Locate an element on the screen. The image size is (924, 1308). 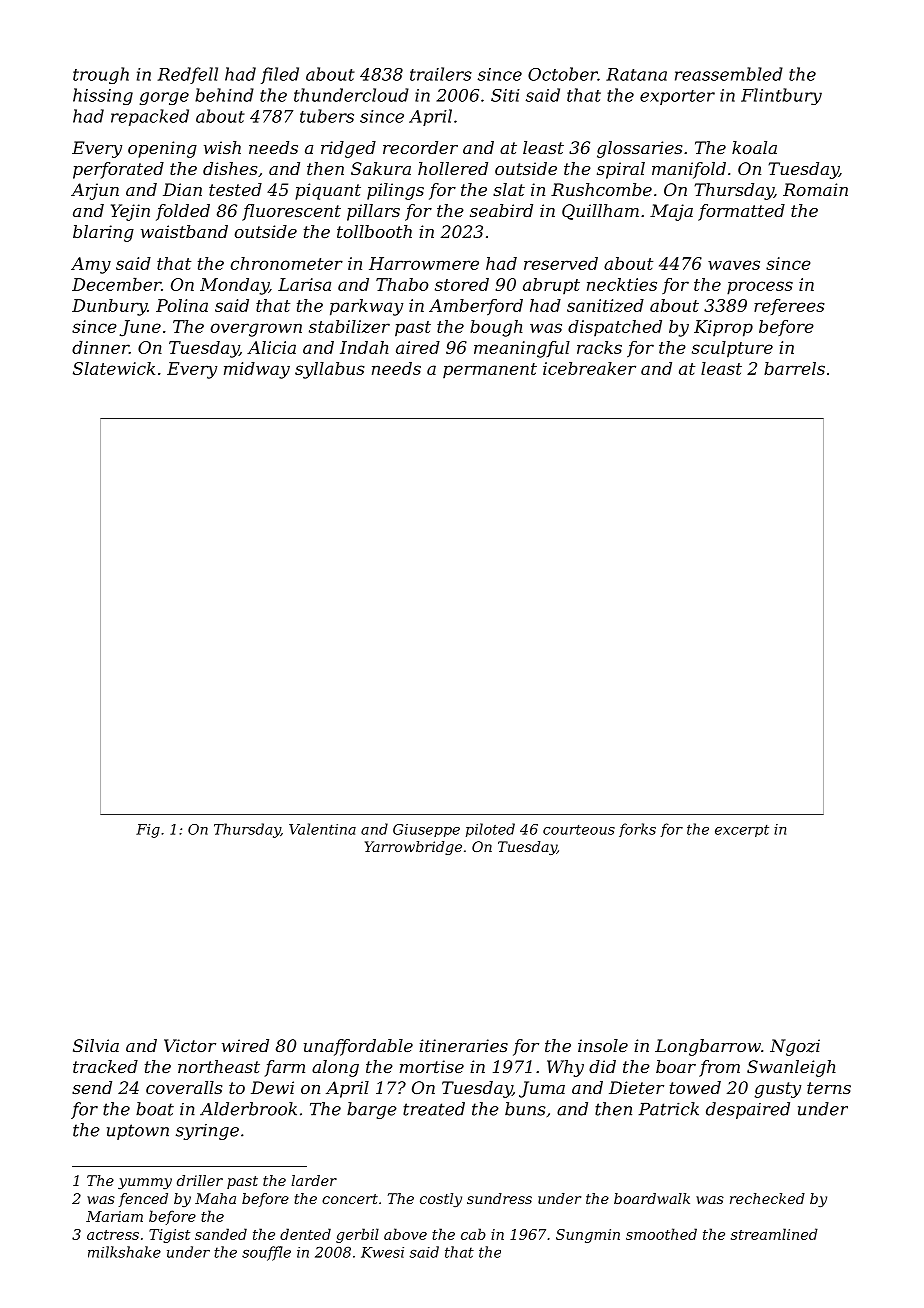
Giuseppe is located at coordinates (426, 830).
